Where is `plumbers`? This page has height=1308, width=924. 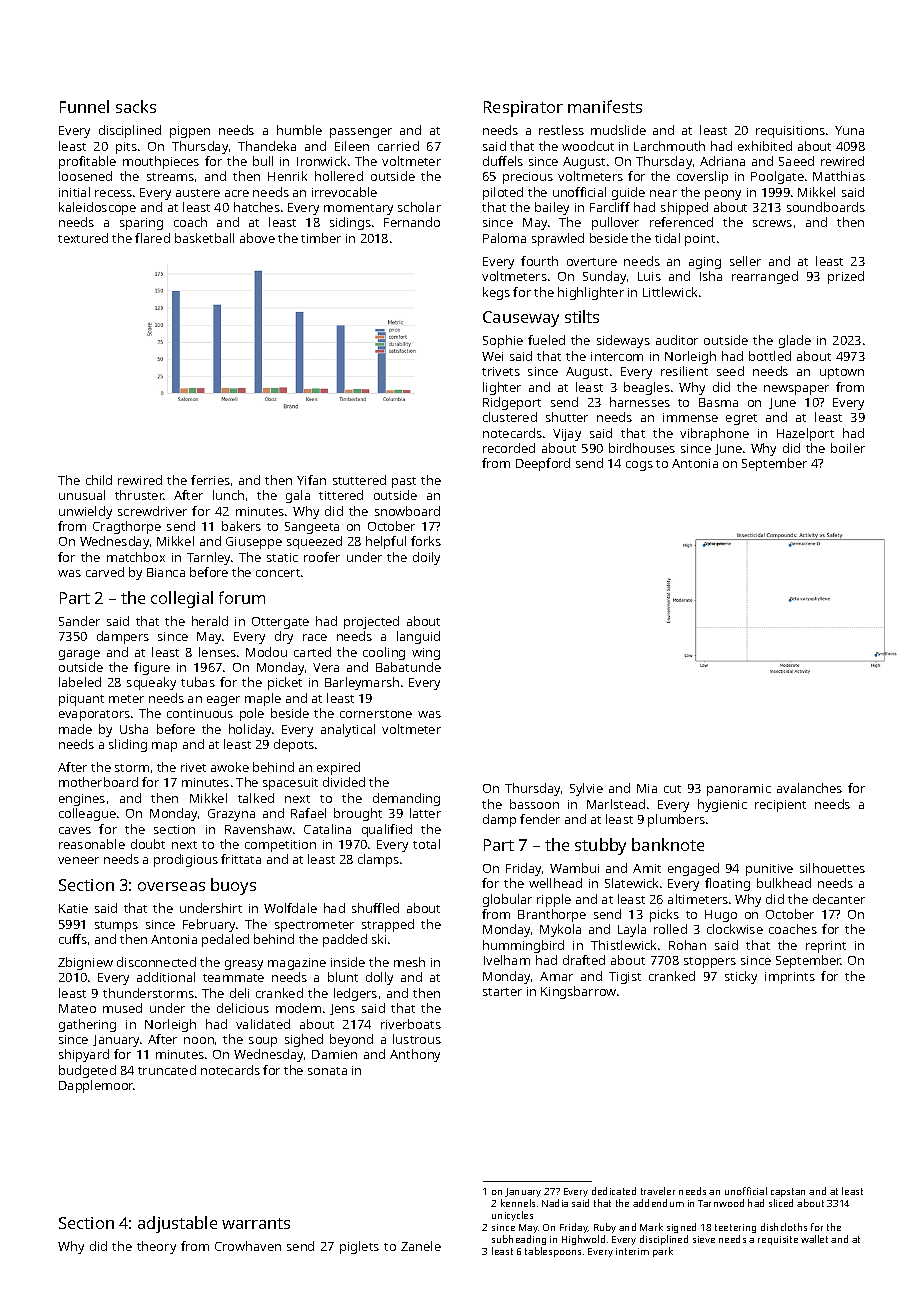
plumbers is located at coordinates (676, 820).
